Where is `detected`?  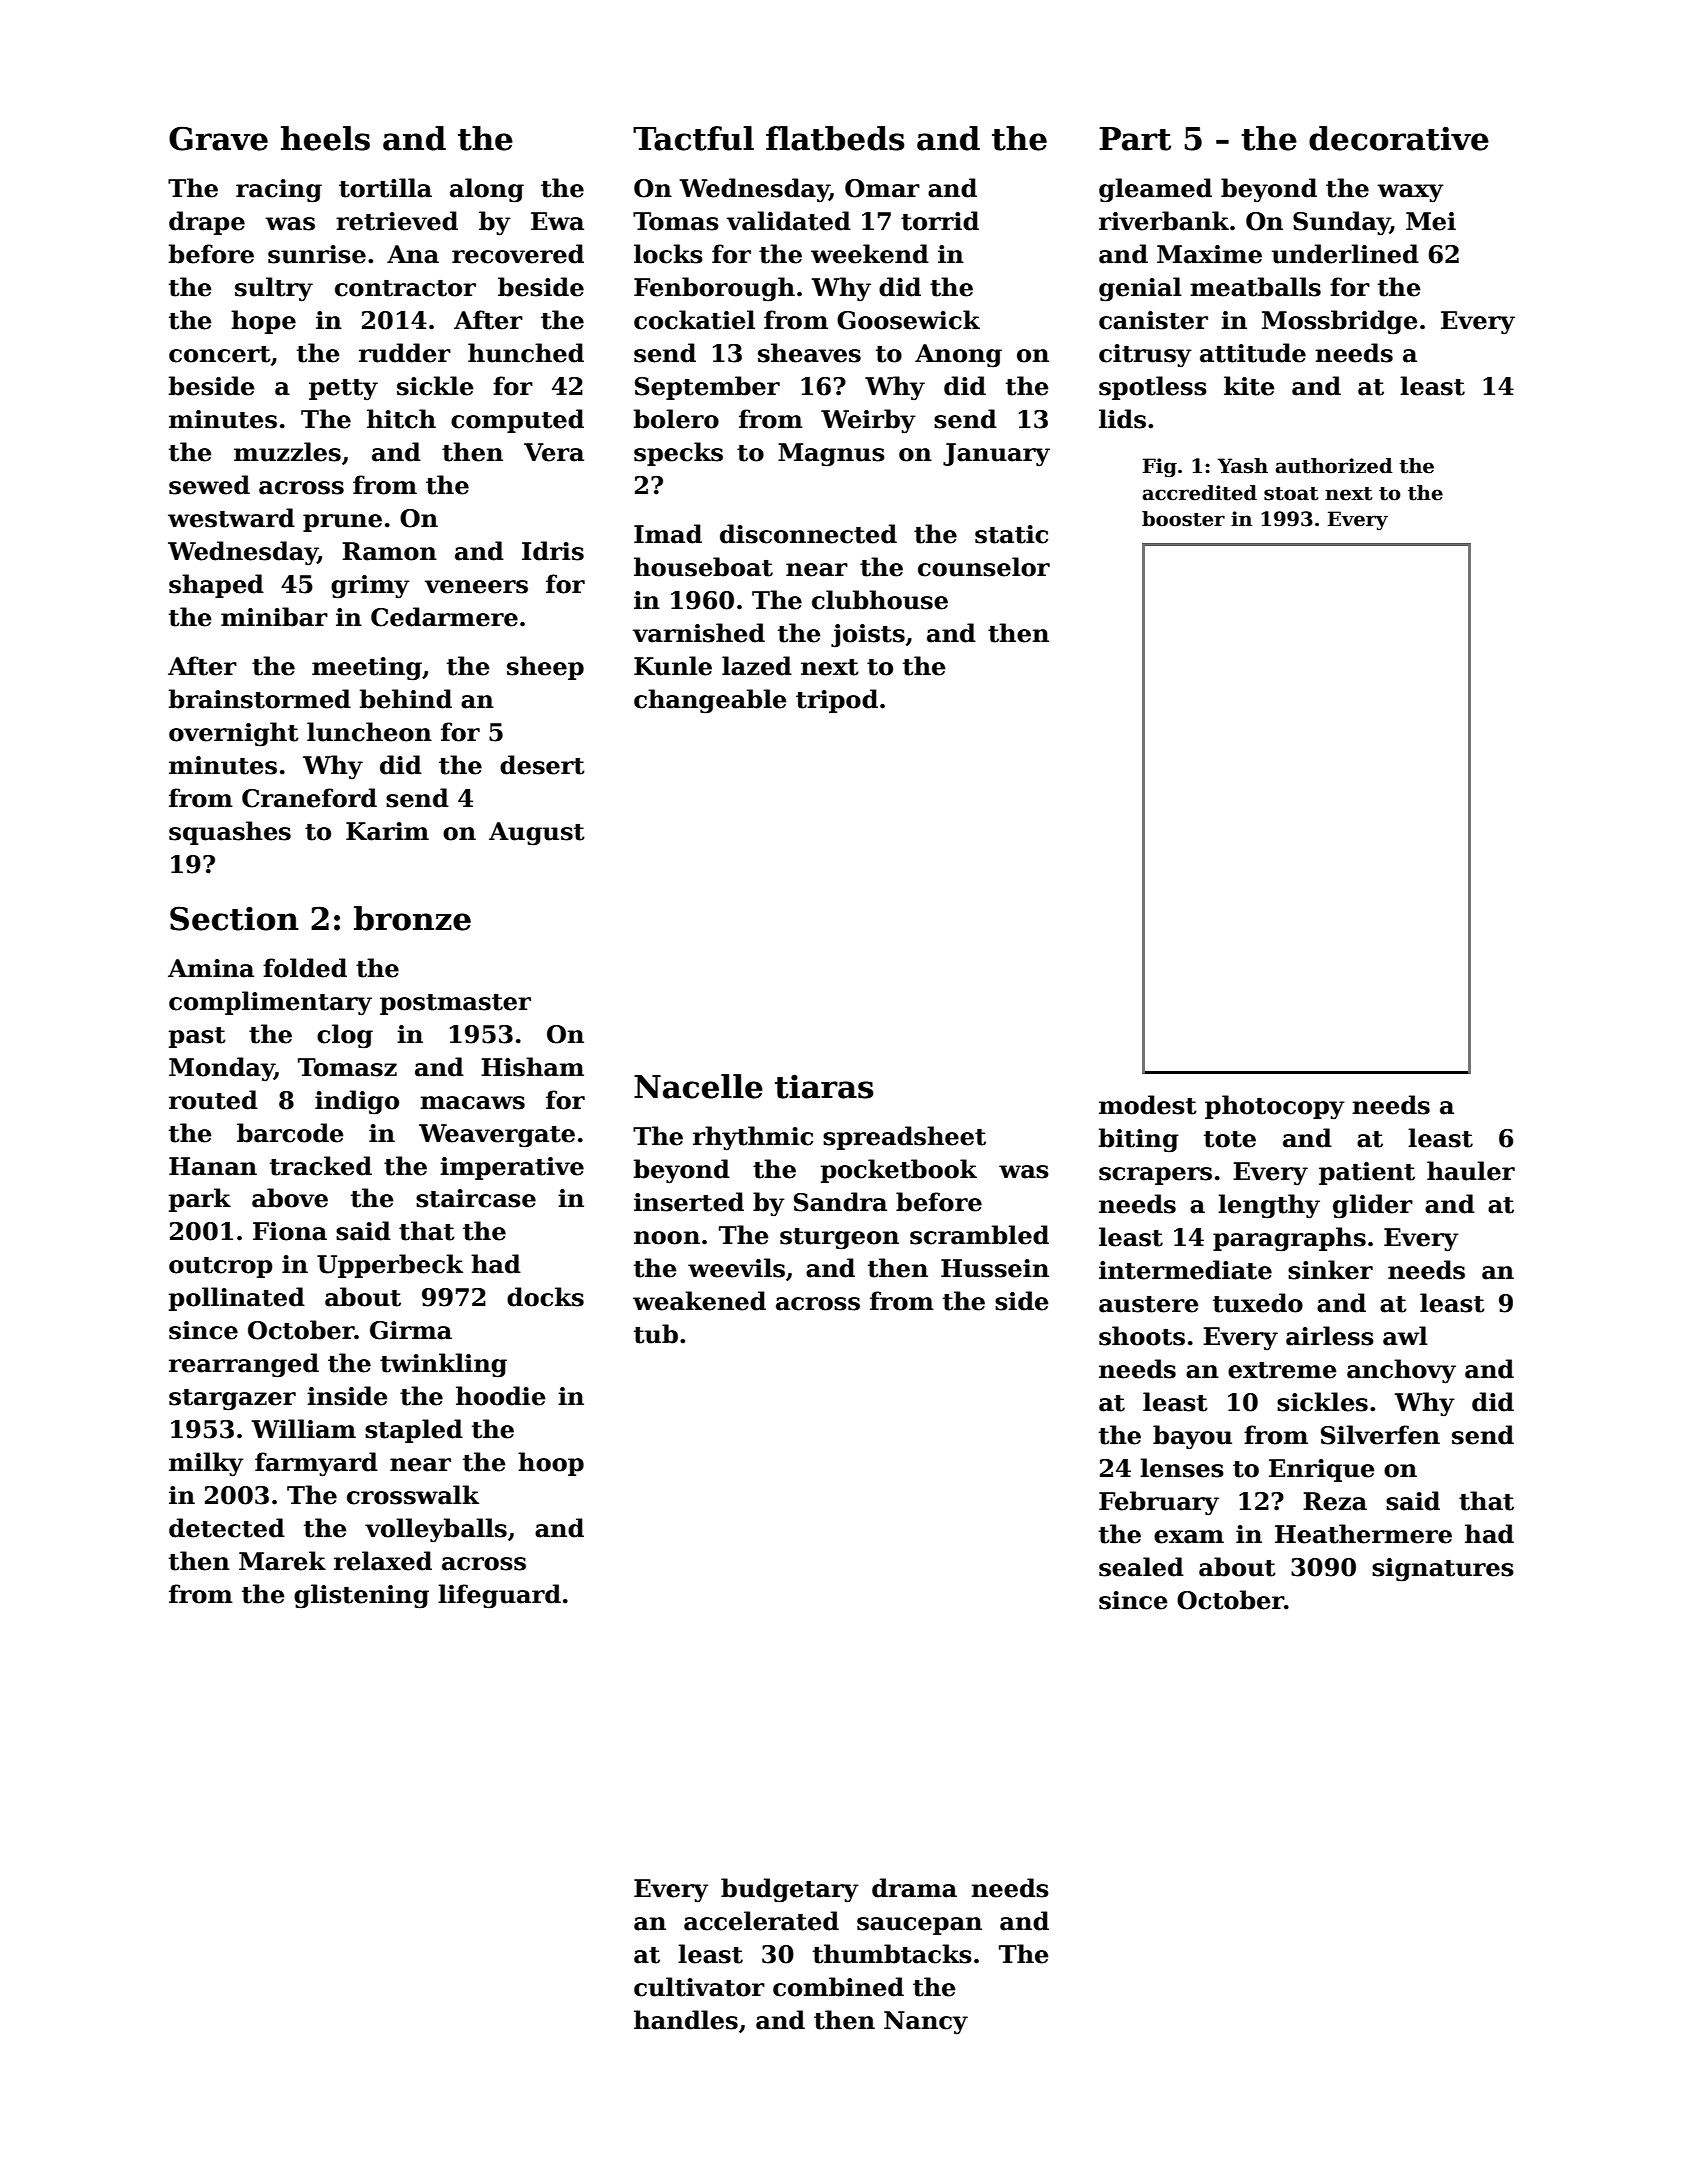
detected is located at coordinates (227, 1528).
